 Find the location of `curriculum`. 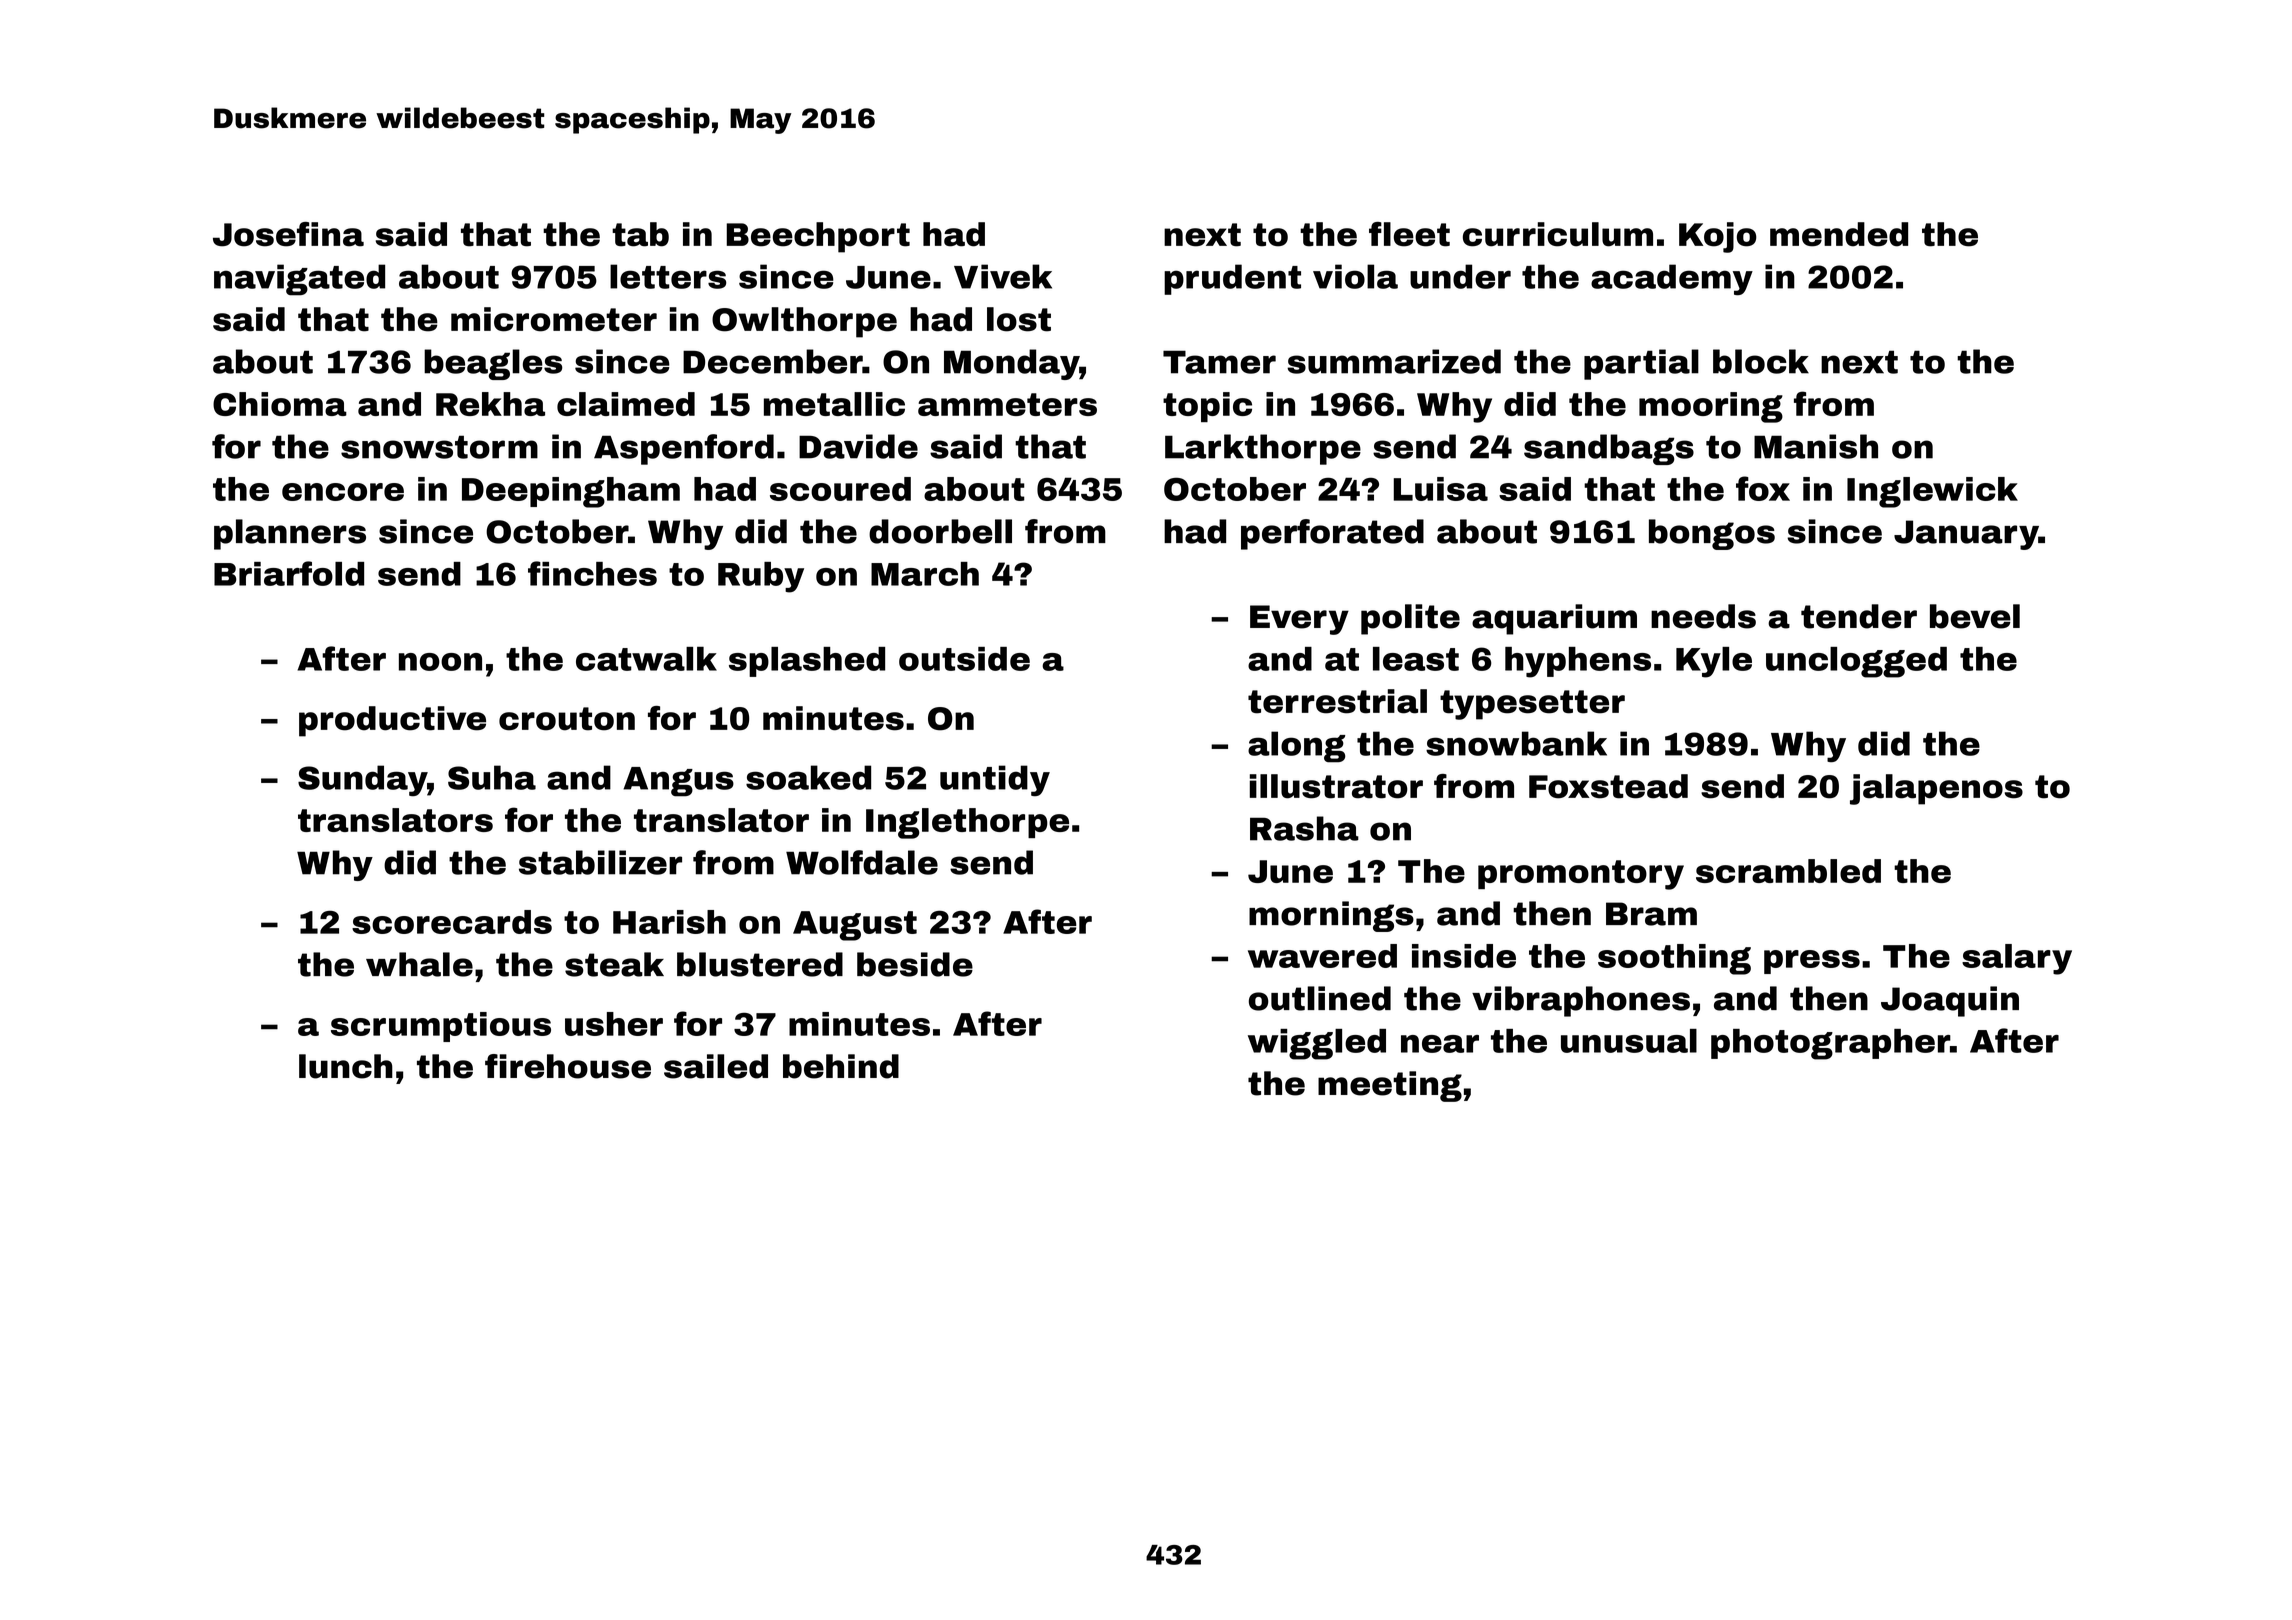

curriculum is located at coordinates (1558, 234).
